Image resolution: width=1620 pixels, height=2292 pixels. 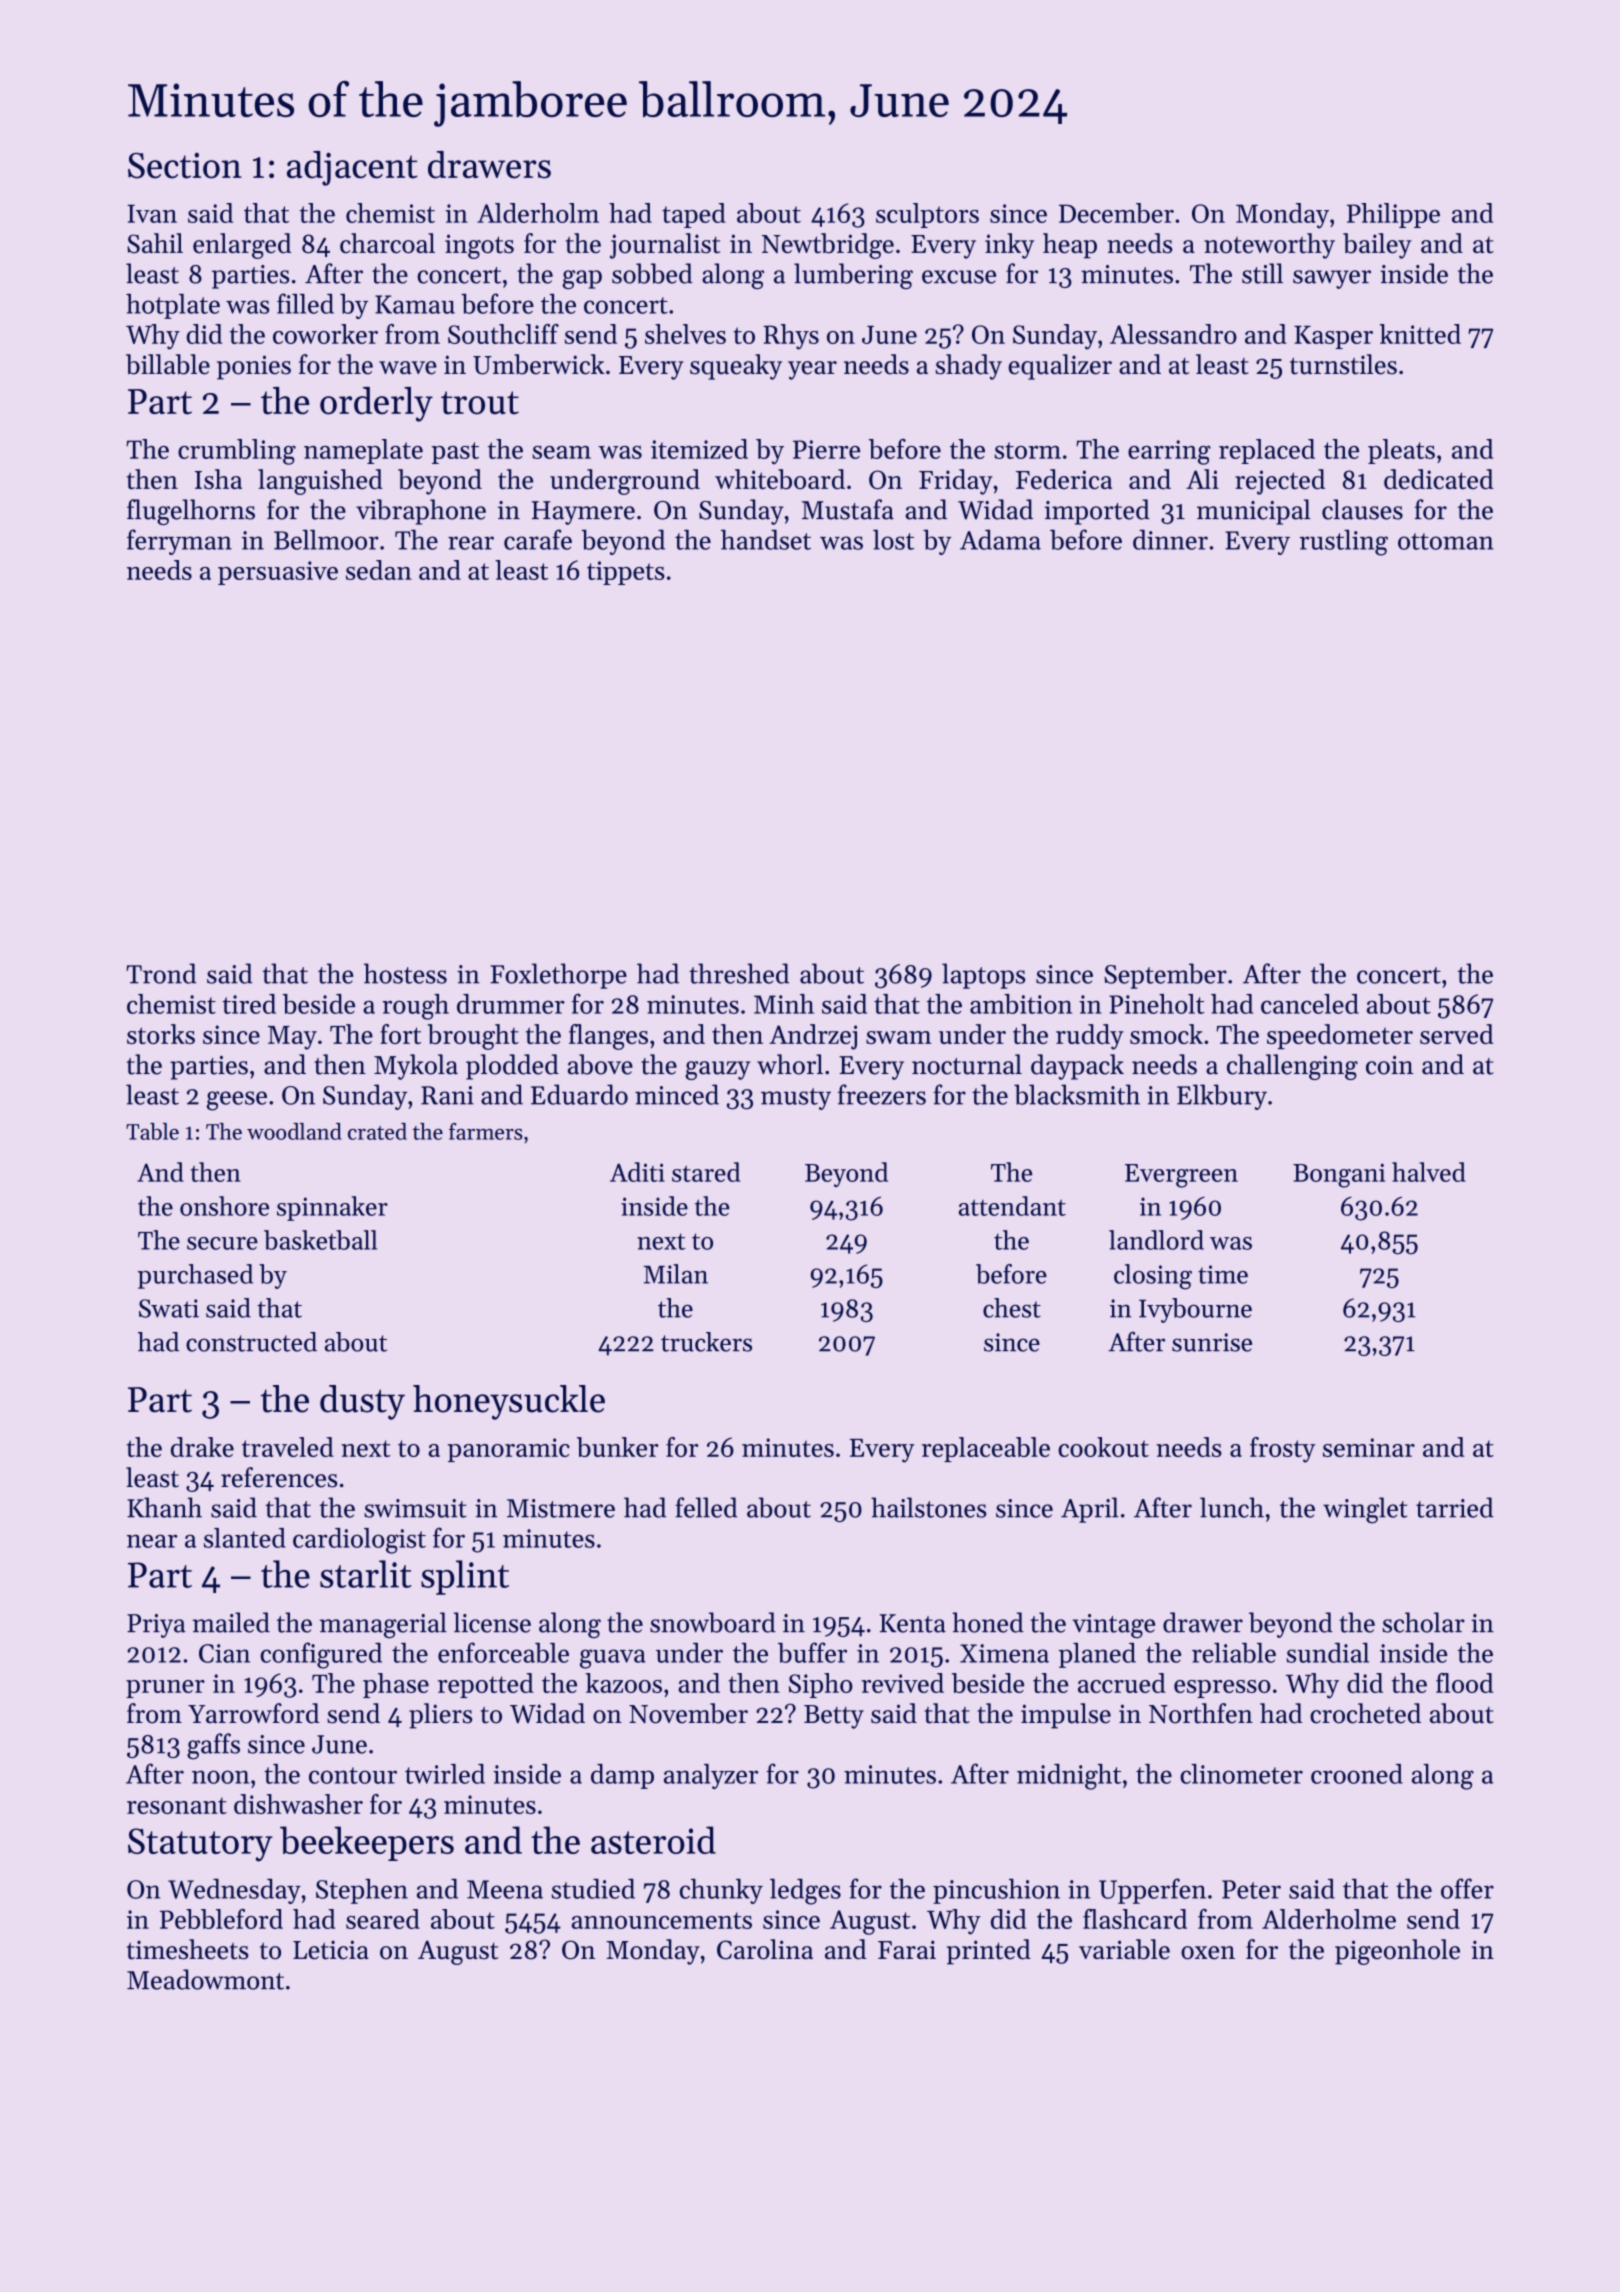 I want to click on gap, so click(x=582, y=279).
